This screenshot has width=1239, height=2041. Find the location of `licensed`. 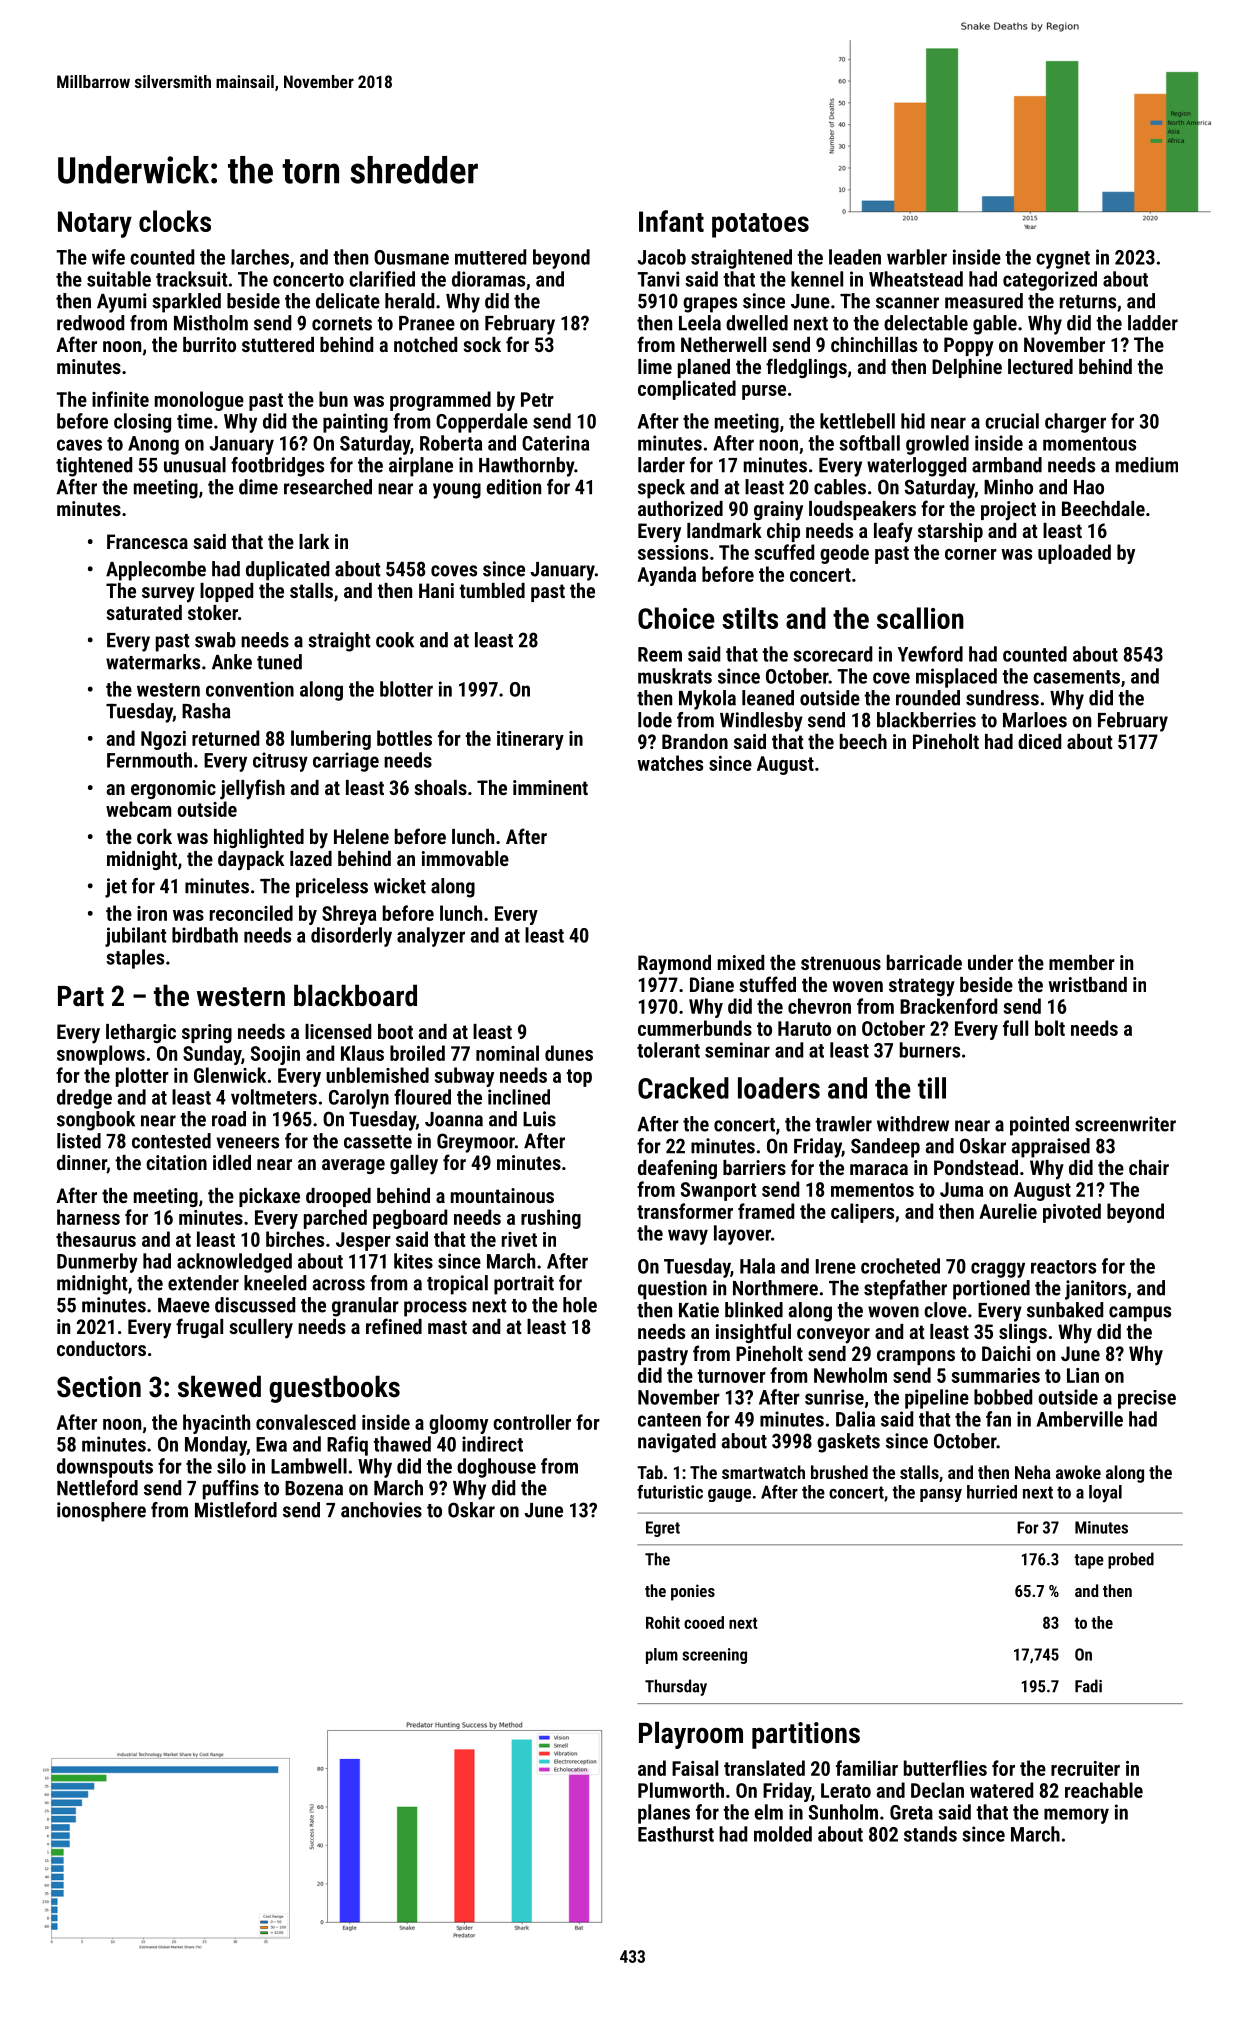

licensed is located at coordinates (338, 1031).
